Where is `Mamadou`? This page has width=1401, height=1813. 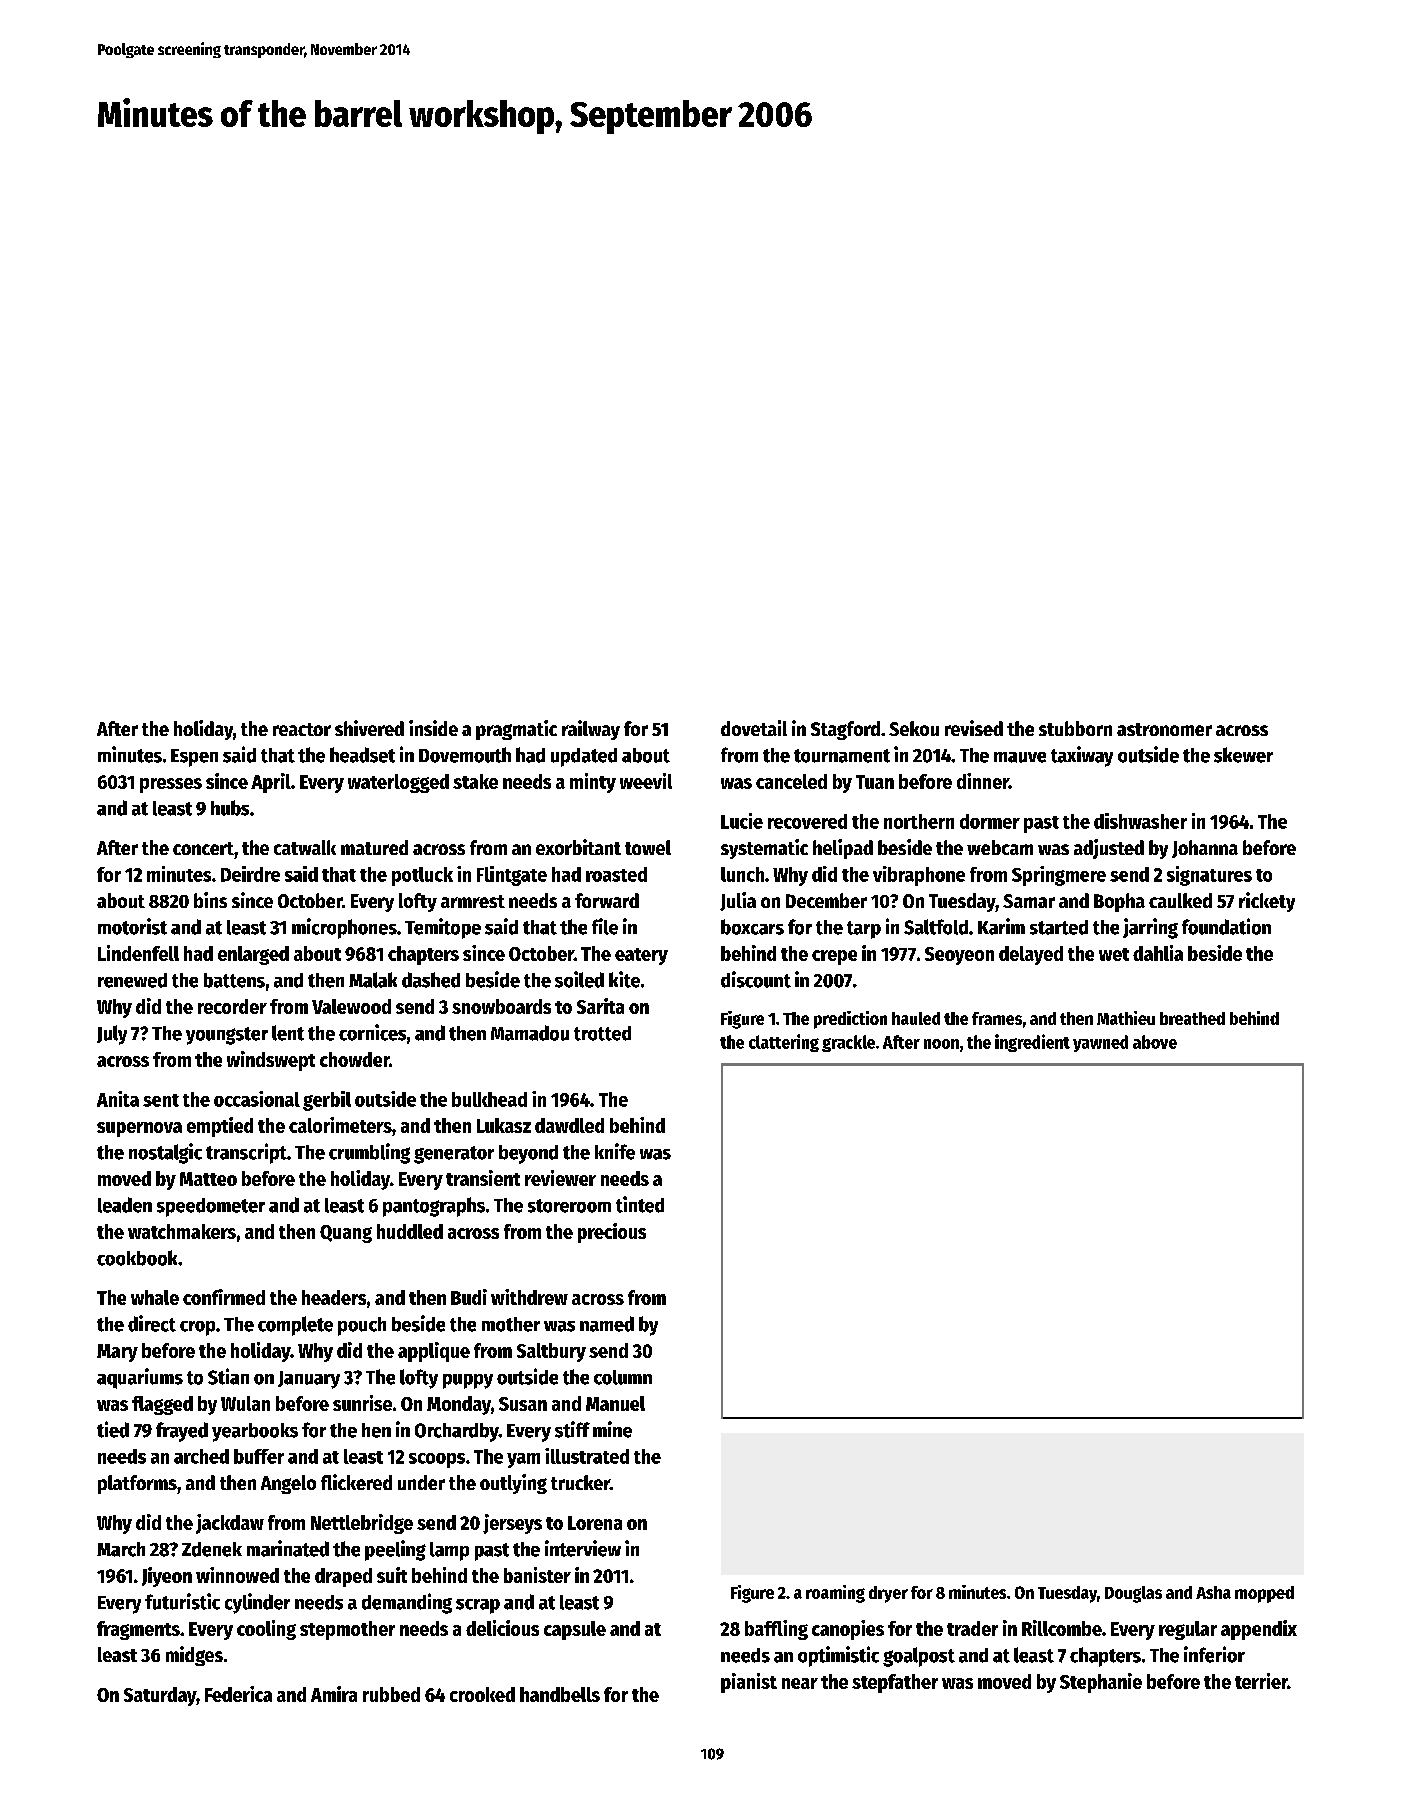 Mamadou is located at coordinates (530, 1033).
